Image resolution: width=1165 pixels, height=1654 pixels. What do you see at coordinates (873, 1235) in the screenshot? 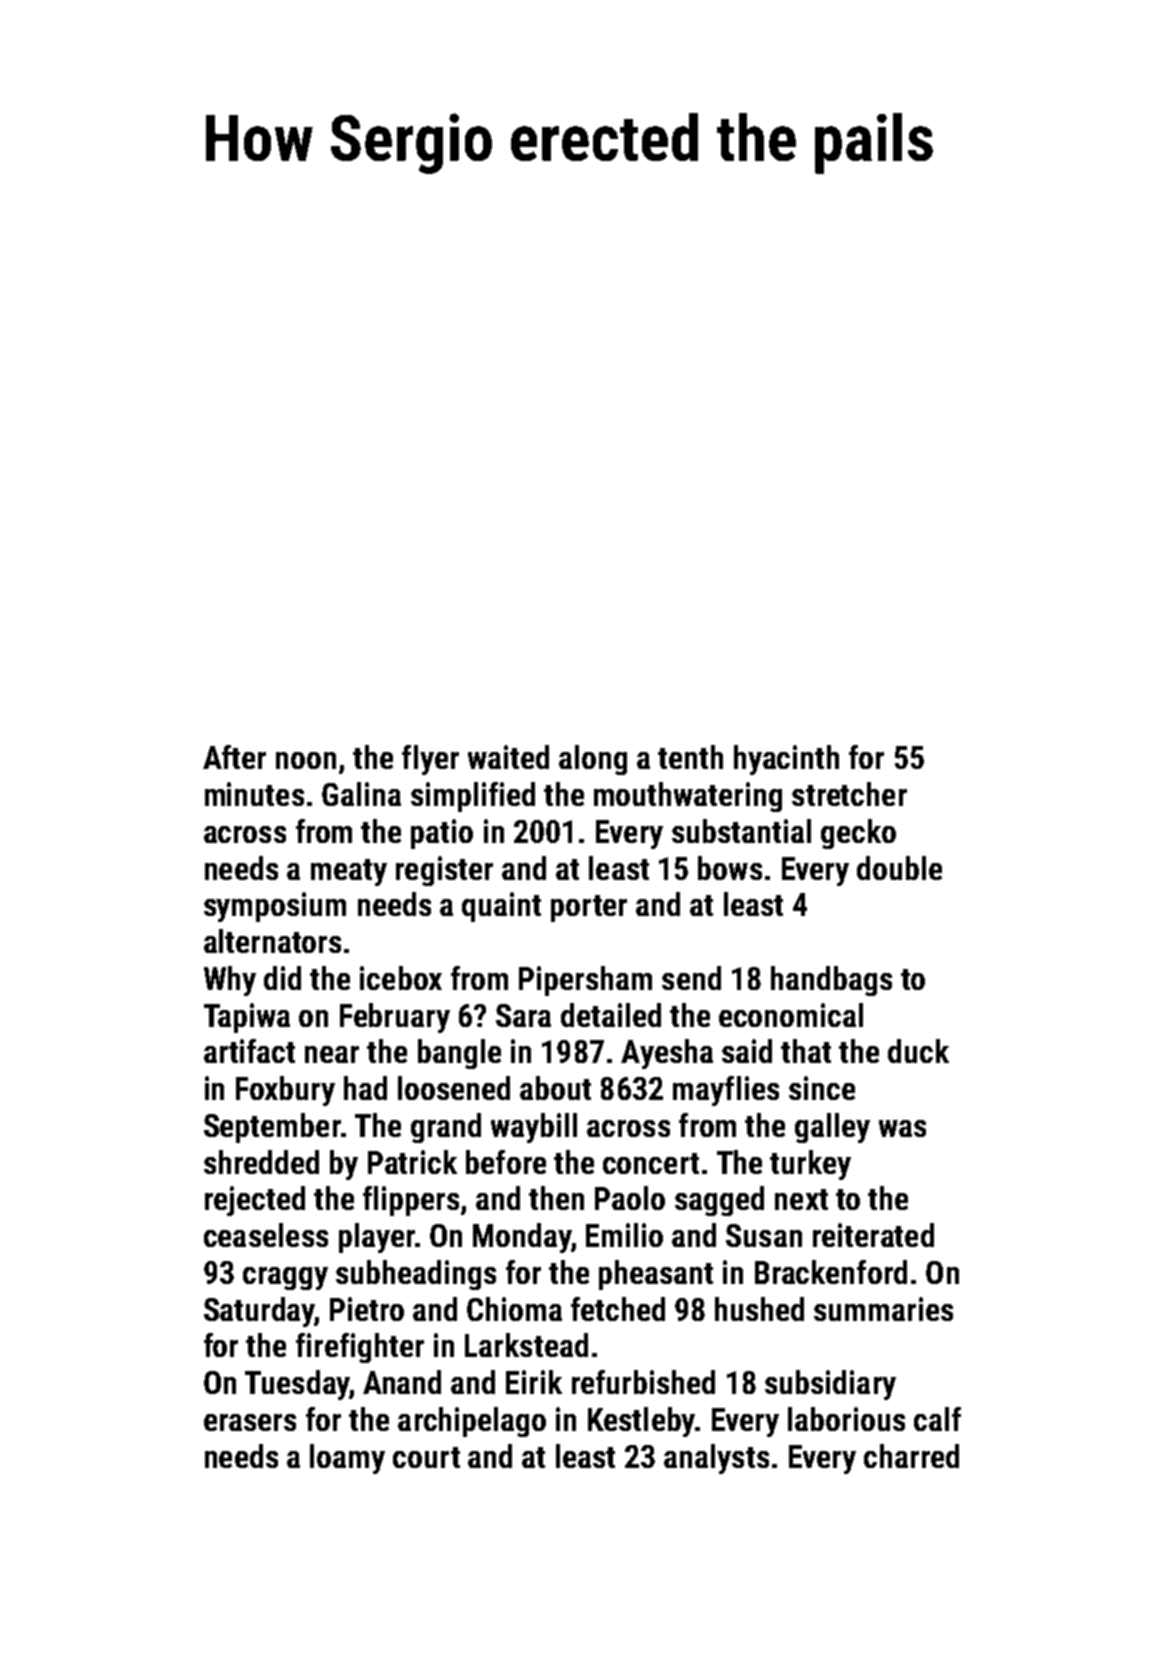
I see `reiterated` at bounding box center [873, 1235].
